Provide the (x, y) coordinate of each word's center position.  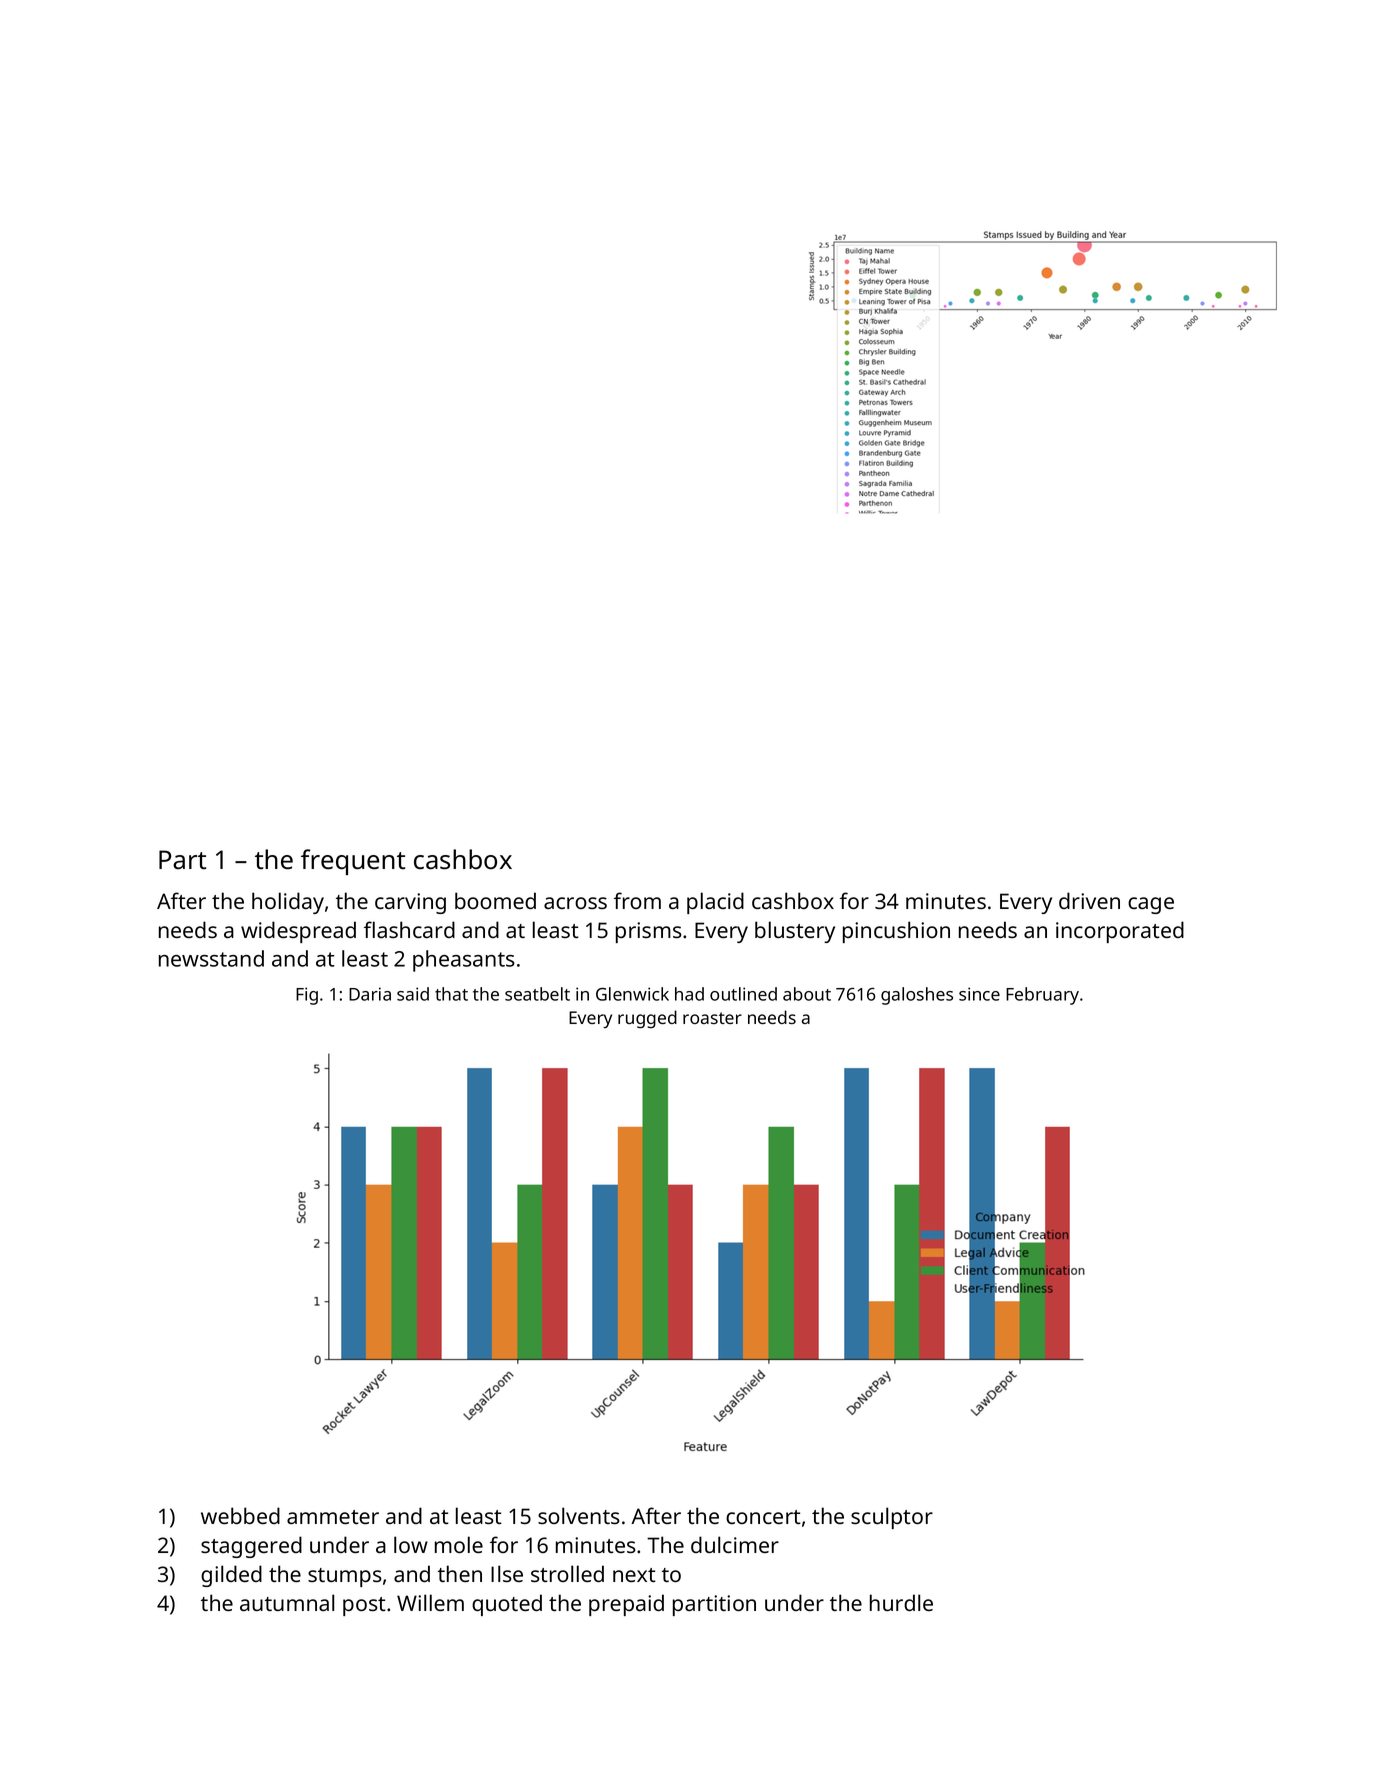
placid (715, 903)
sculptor (892, 1518)
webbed (240, 1515)
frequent (353, 862)
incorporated (1120, 932)
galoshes (917, 996)
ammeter (333, 1517)
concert (763, 1517)
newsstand (211, 958)
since (979, 994)
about (807, 994)
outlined (743, 994)
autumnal (287, 1602)
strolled (567, 1573)
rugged (647, 1019)
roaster (712, 1018)
